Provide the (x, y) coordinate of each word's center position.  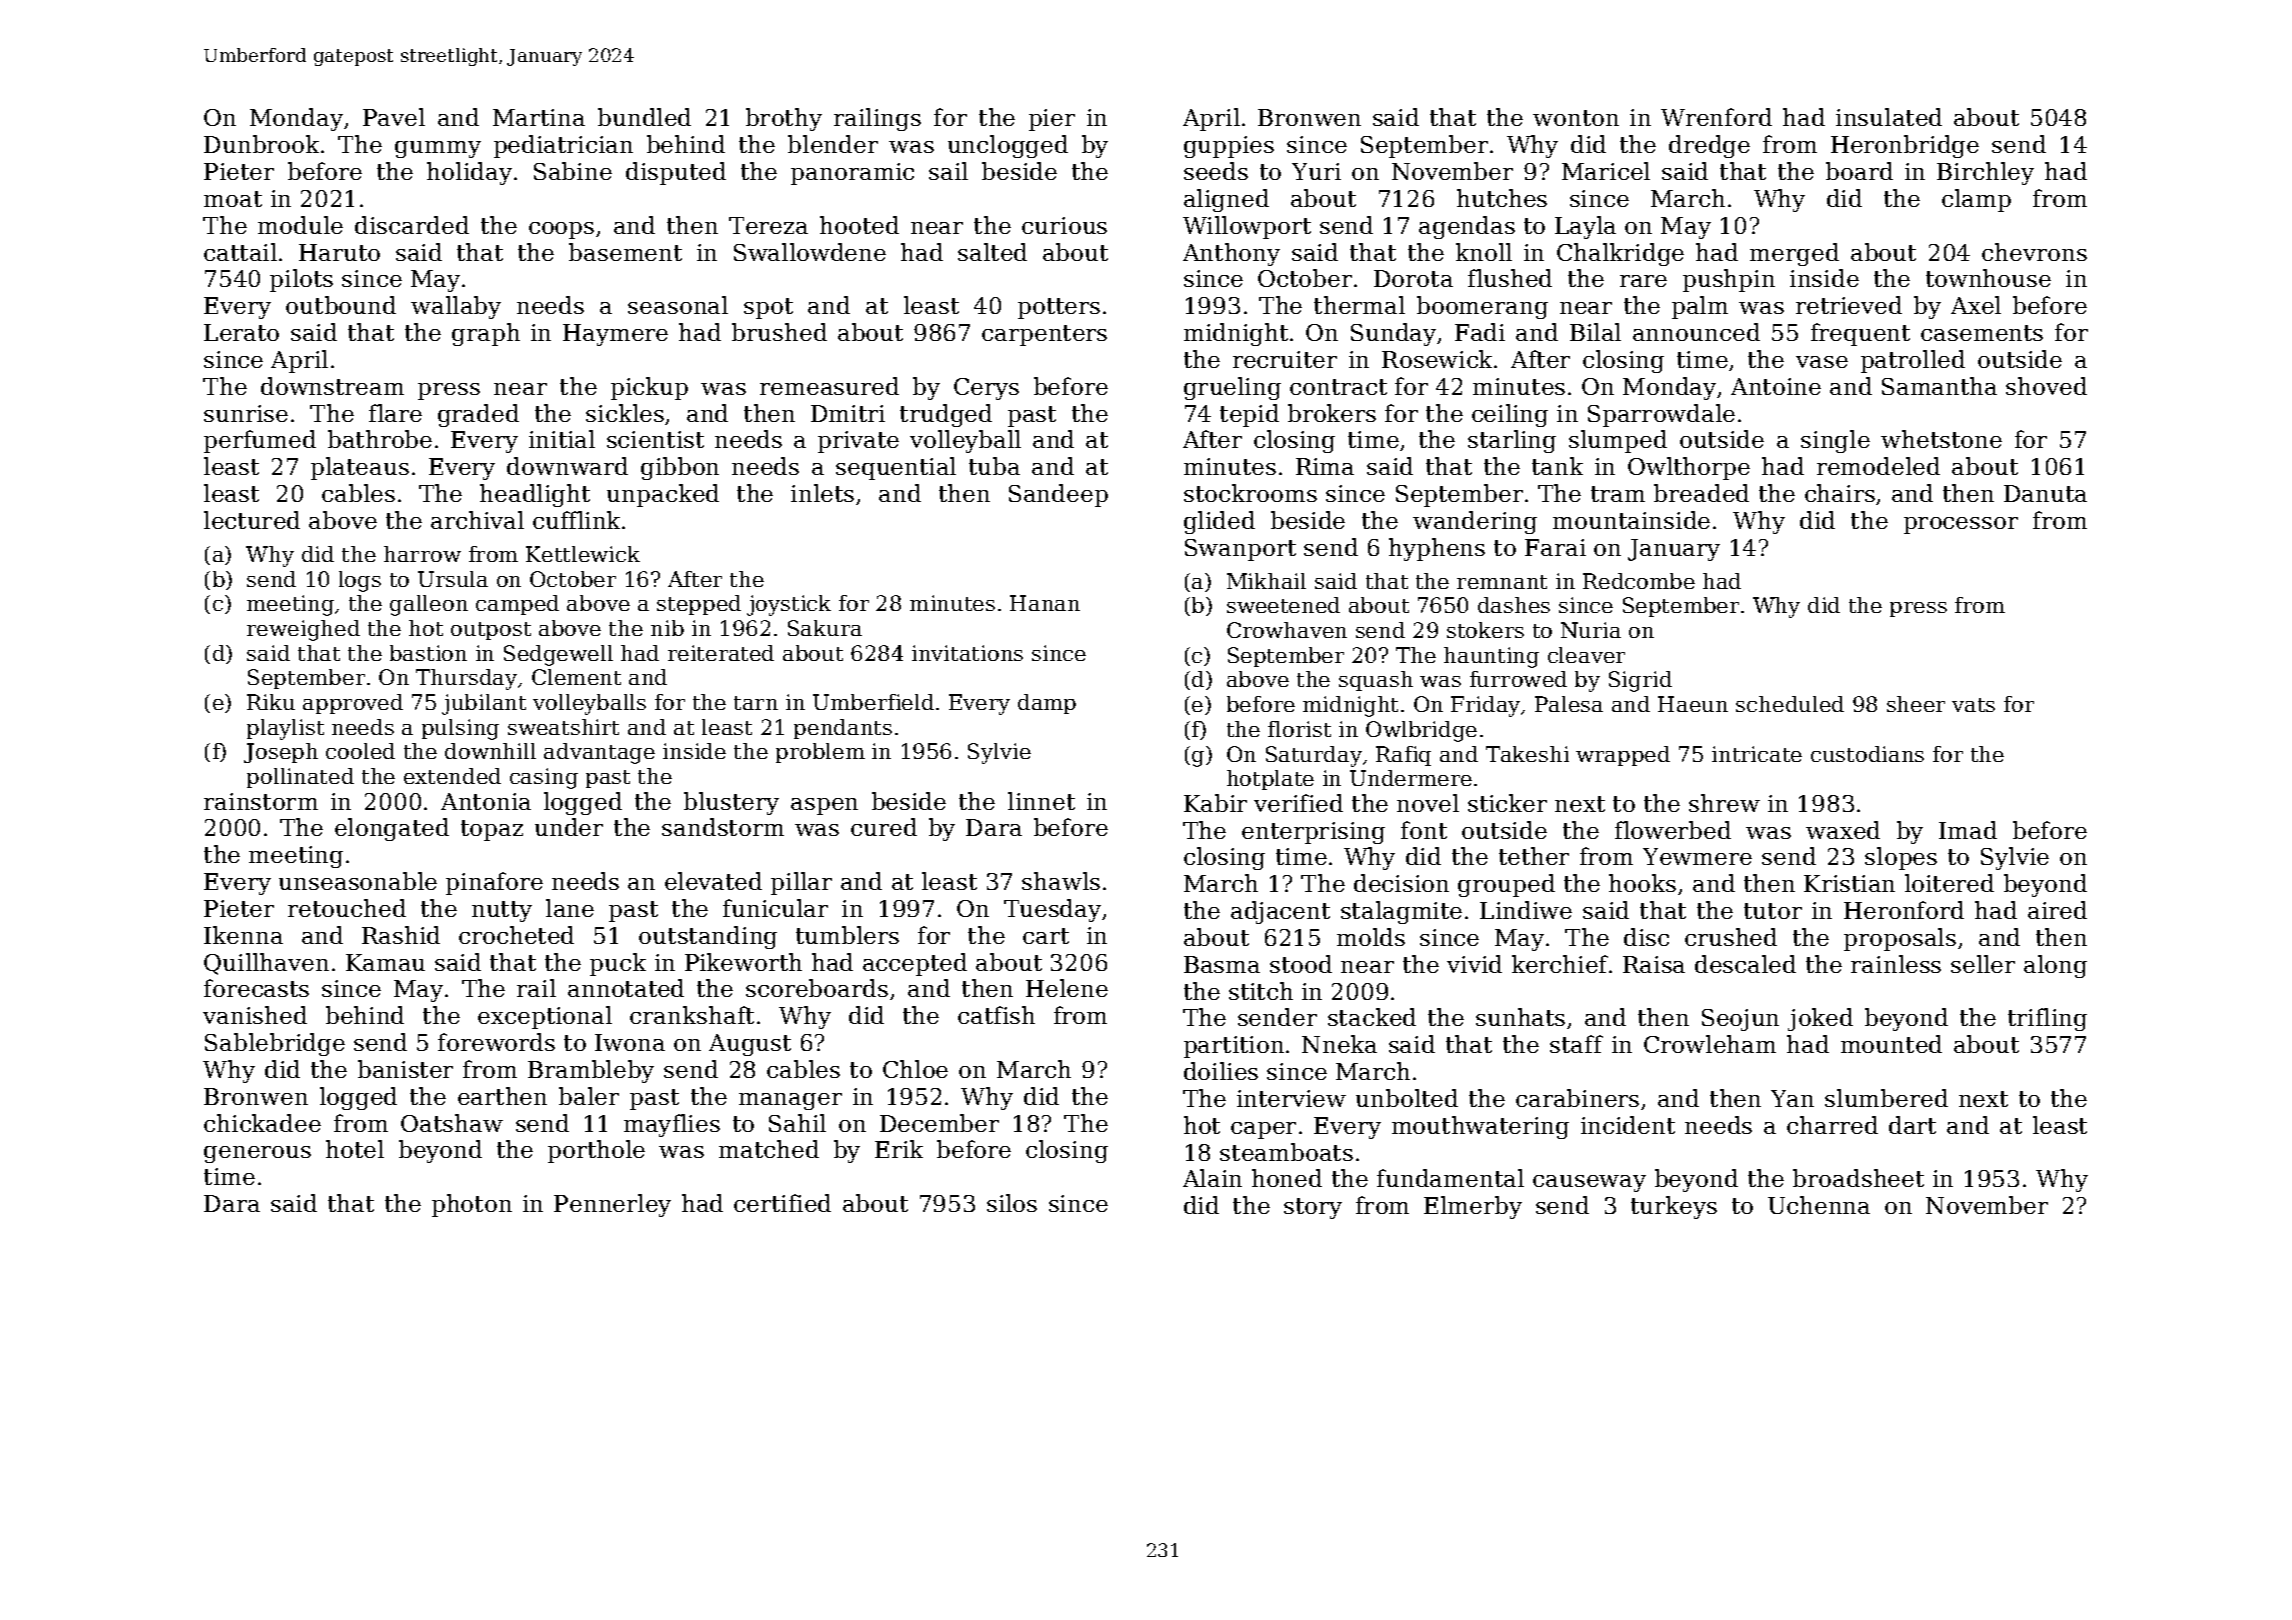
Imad (1968, 830)
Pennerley (612, 1205)
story (1313, 1208)
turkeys (1674, 1207)
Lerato (241, 332)
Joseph (281, 753)
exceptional (545, 1017)
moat (233, 199)
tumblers (847, 935)
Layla (1585, 227)
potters (1059, 308)
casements (1982, 333)
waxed (1843, 830)
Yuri (1316, 171)
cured (884, 827)
